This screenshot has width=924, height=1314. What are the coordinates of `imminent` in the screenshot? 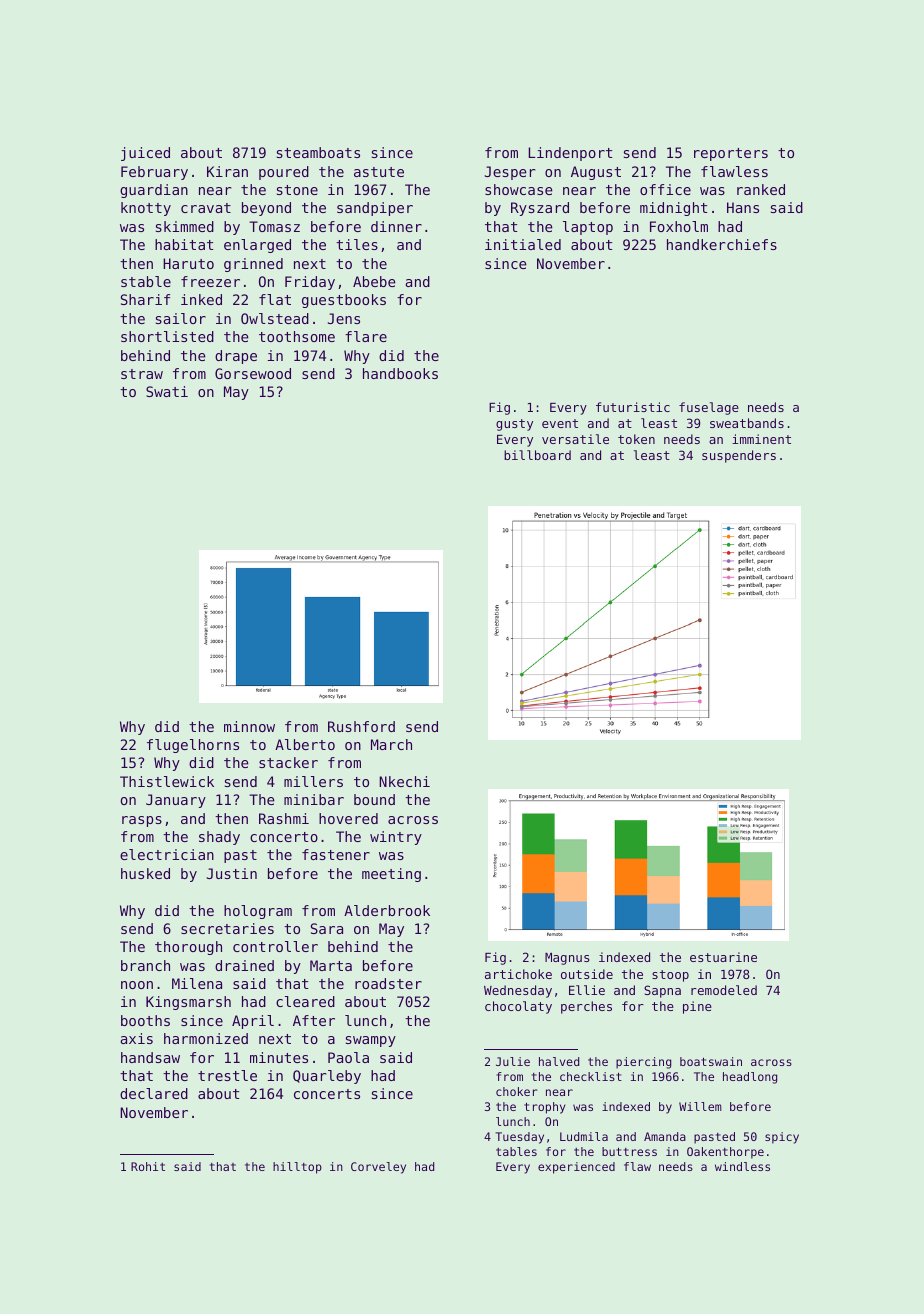 It's located at (761, 439).
